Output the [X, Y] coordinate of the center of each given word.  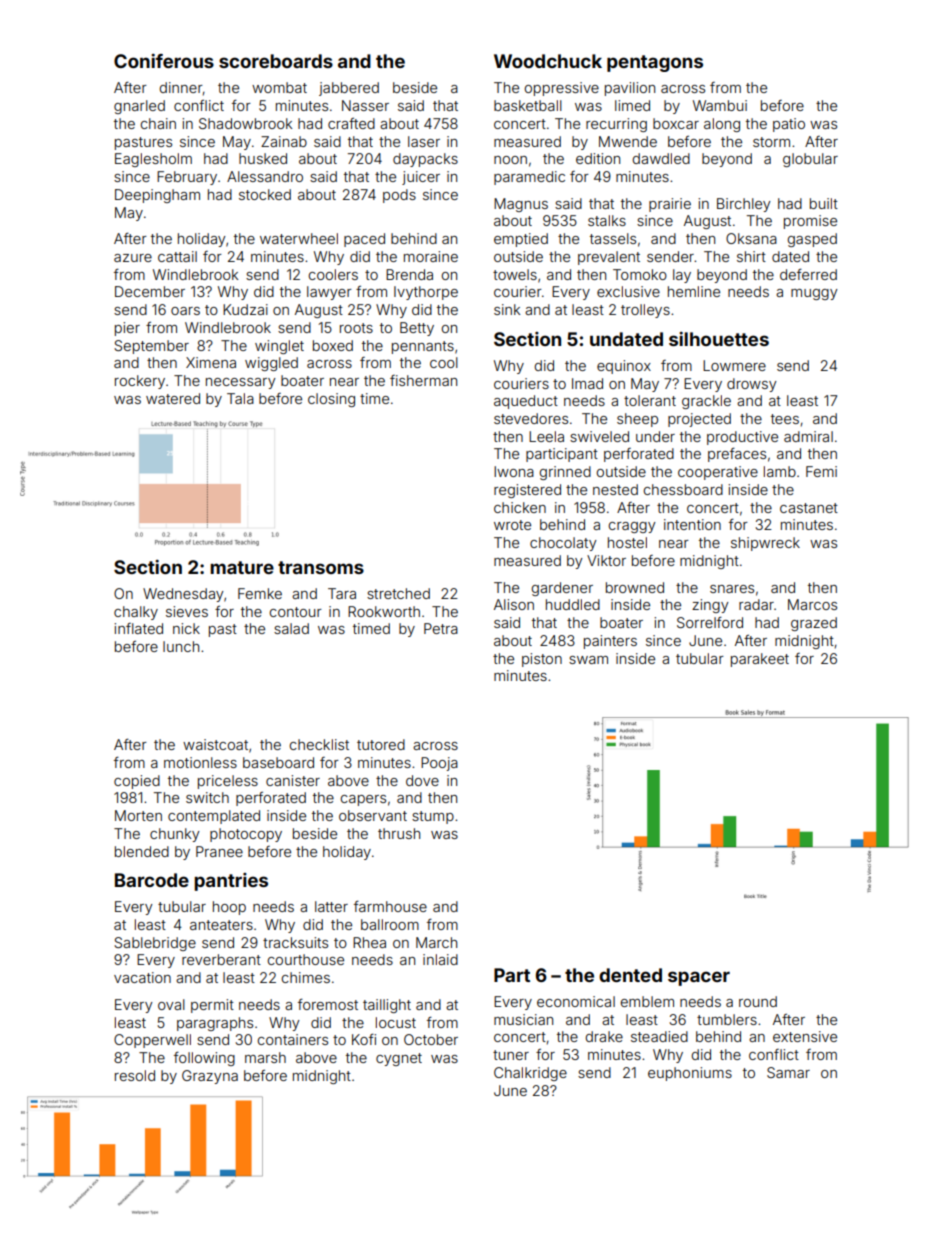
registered [527, 491]
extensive [805, 1036]
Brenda [409, 274]
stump [433, 817]
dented [630, 975]
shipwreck [765, 544]
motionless [200, 762]
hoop [229, 908]
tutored [381, 744]
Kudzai [245, 309]
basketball [528, 105]
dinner [181, 87]
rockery [140, 382]
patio [789, 125]
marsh [265, 1057]
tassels [613, 238]
